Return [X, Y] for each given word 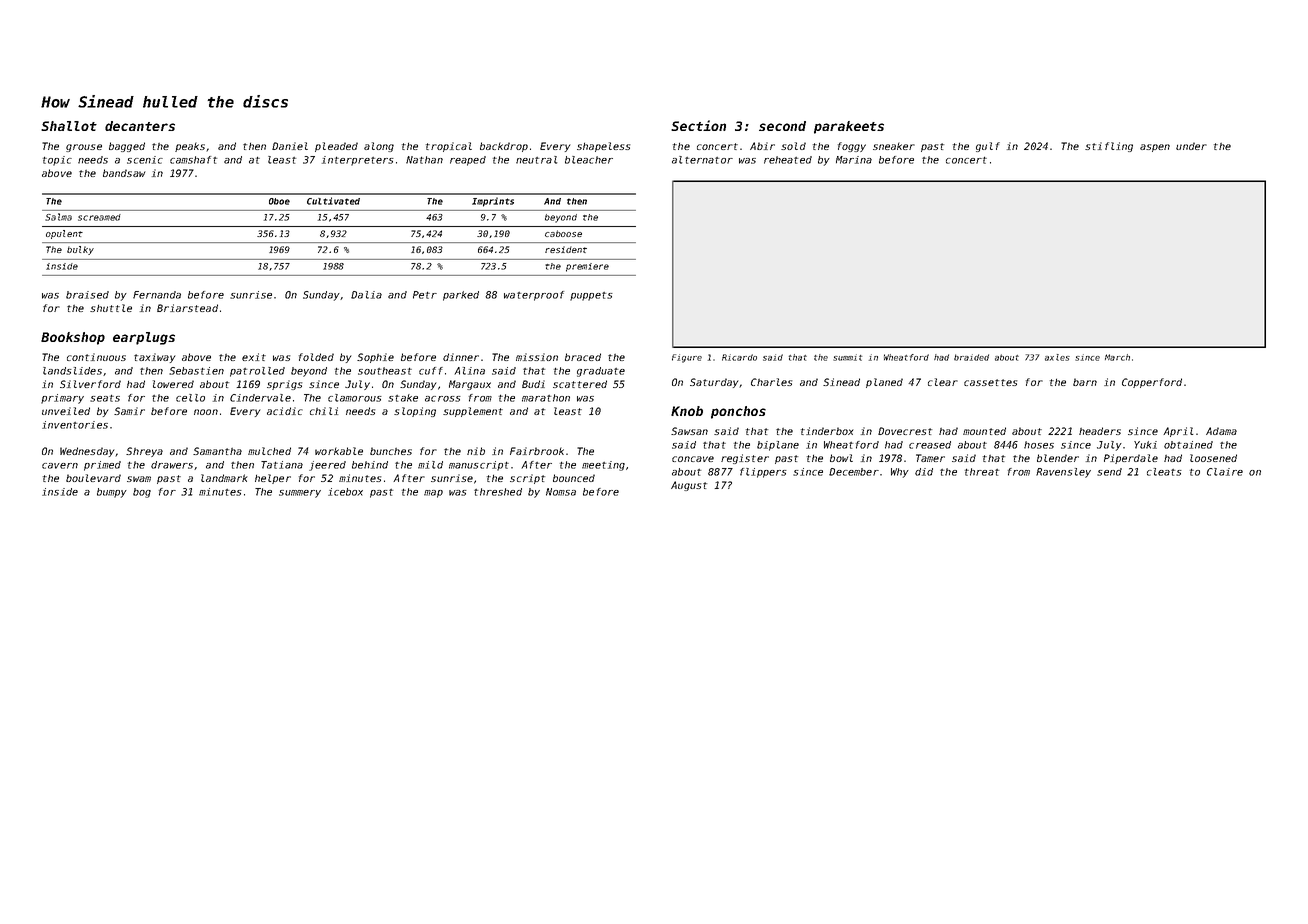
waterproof [534, 296]
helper [273, 479]
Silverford [90, 384]
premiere [587, 267]
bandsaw [124, 173]
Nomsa [561, 492]
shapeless [603, 147]
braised [87, 295]
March [1117, 357]
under [1191, 146]
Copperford [1152, 383]
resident [566, 249]
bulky [80, 250]
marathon [546, 398]
